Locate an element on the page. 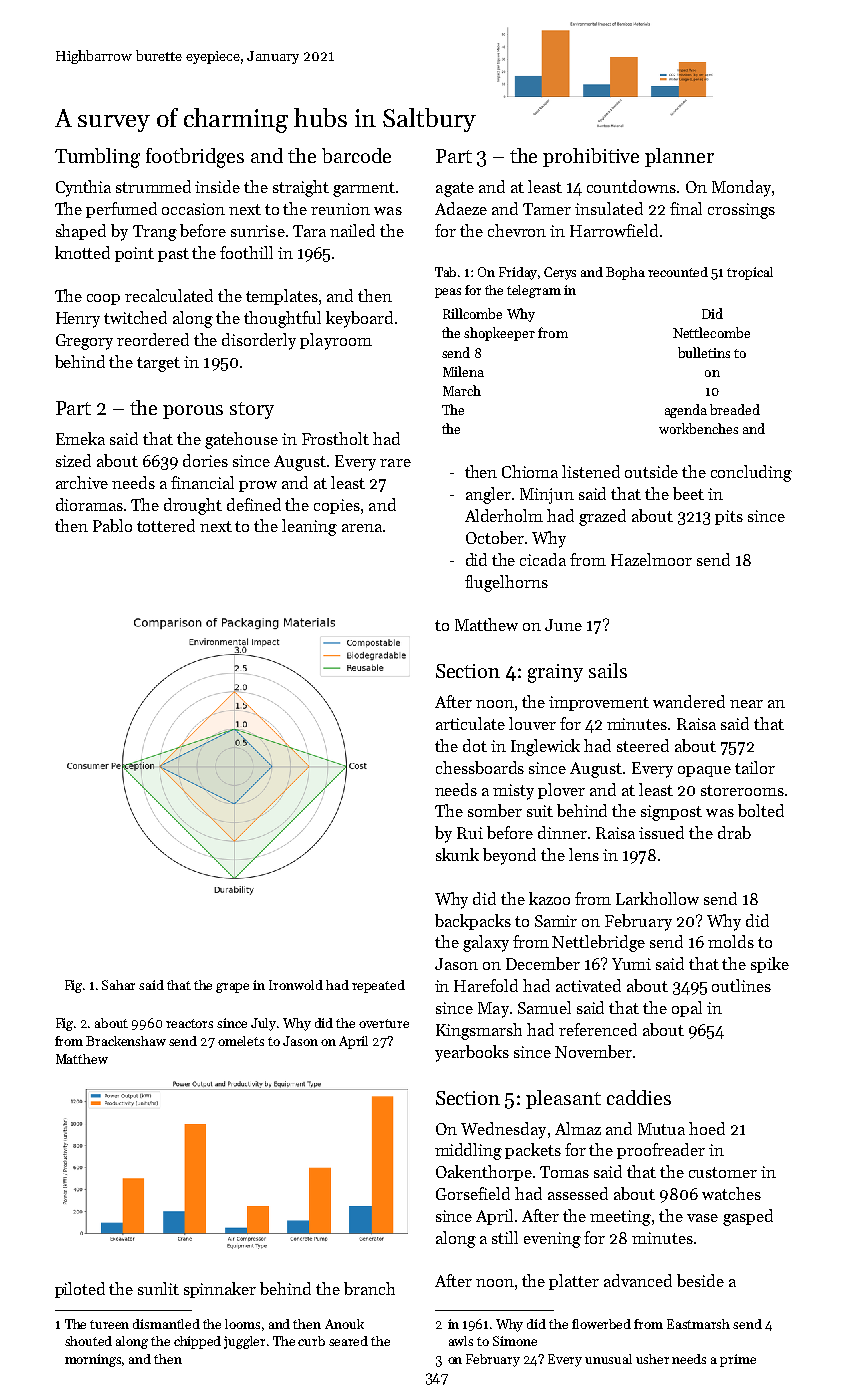 The width and height of the image is (849, 1400). tropical is located at coordinates (750, 273).
